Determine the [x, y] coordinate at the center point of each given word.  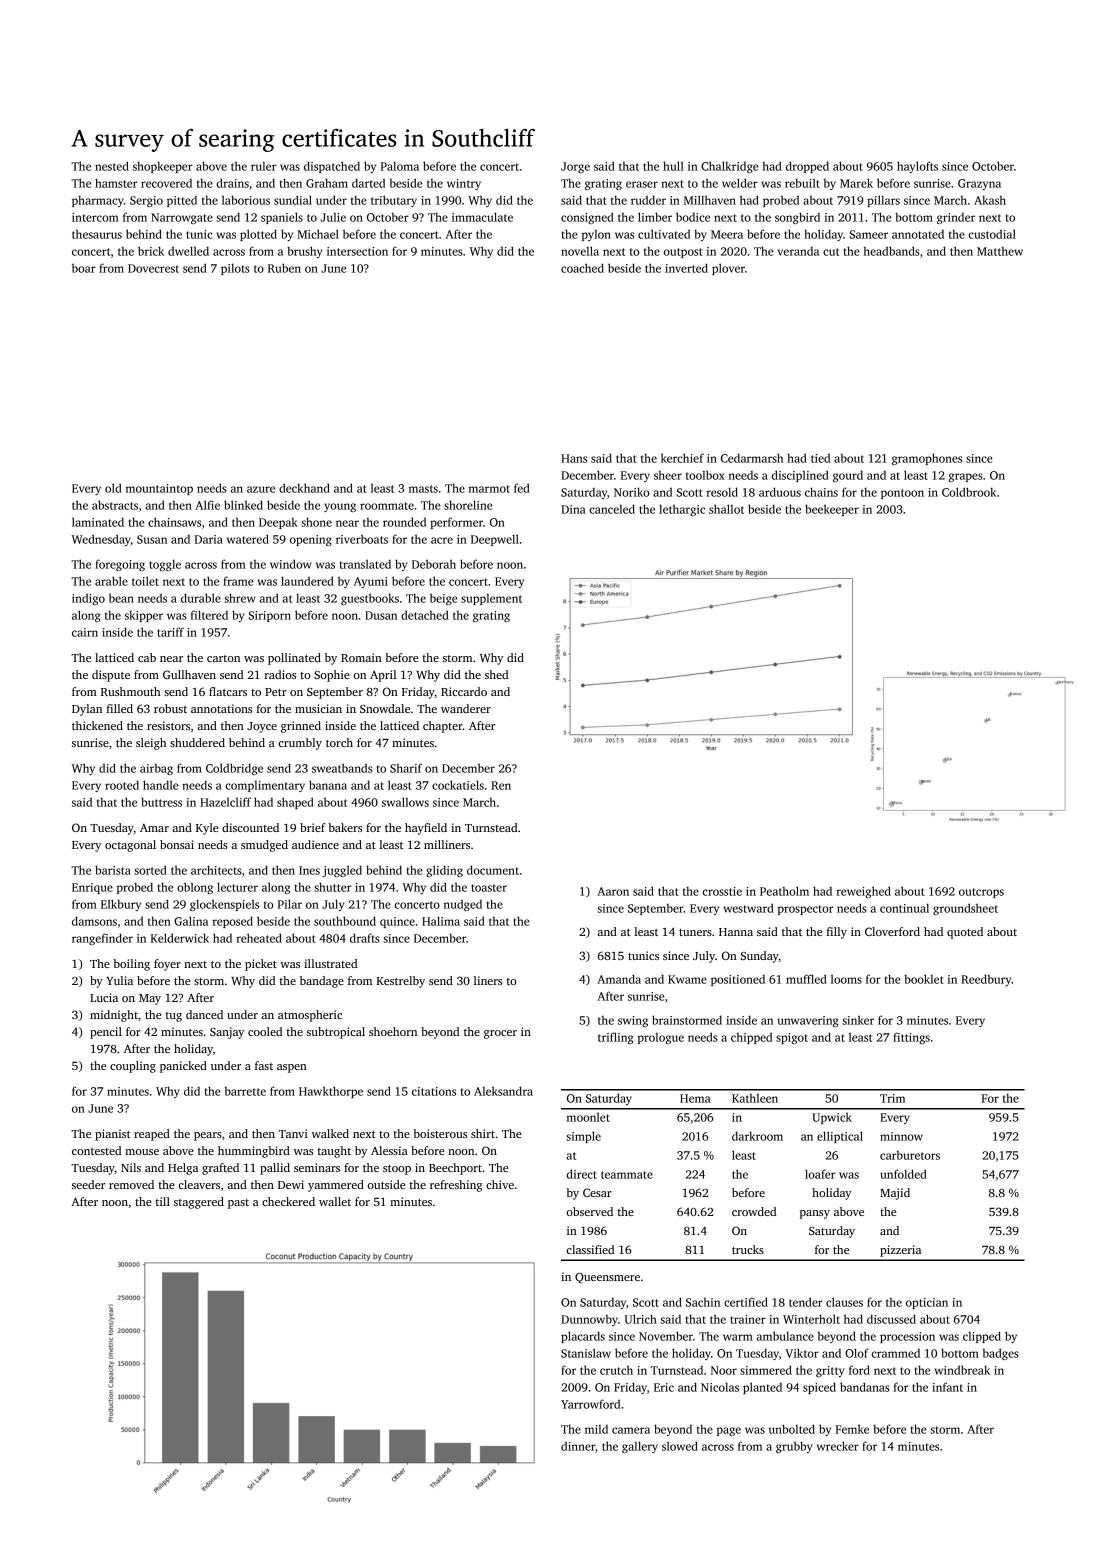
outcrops [981, 893]
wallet [335, 1201]
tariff [170, 632]
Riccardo [464, 691]
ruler [263, 166]
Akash [990, 200]
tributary [394, 201]
